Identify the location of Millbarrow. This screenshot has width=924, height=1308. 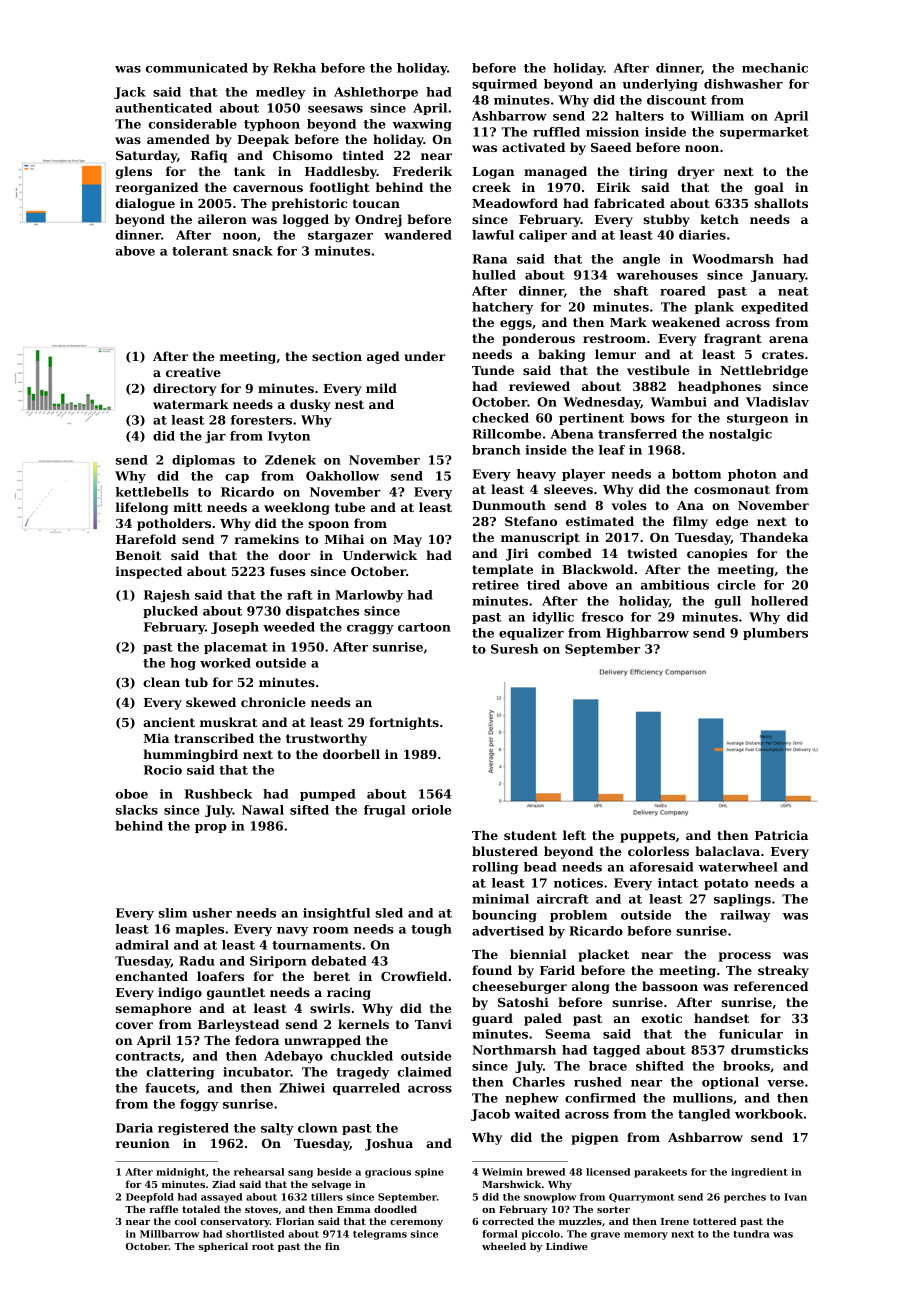
(169, 1234).
